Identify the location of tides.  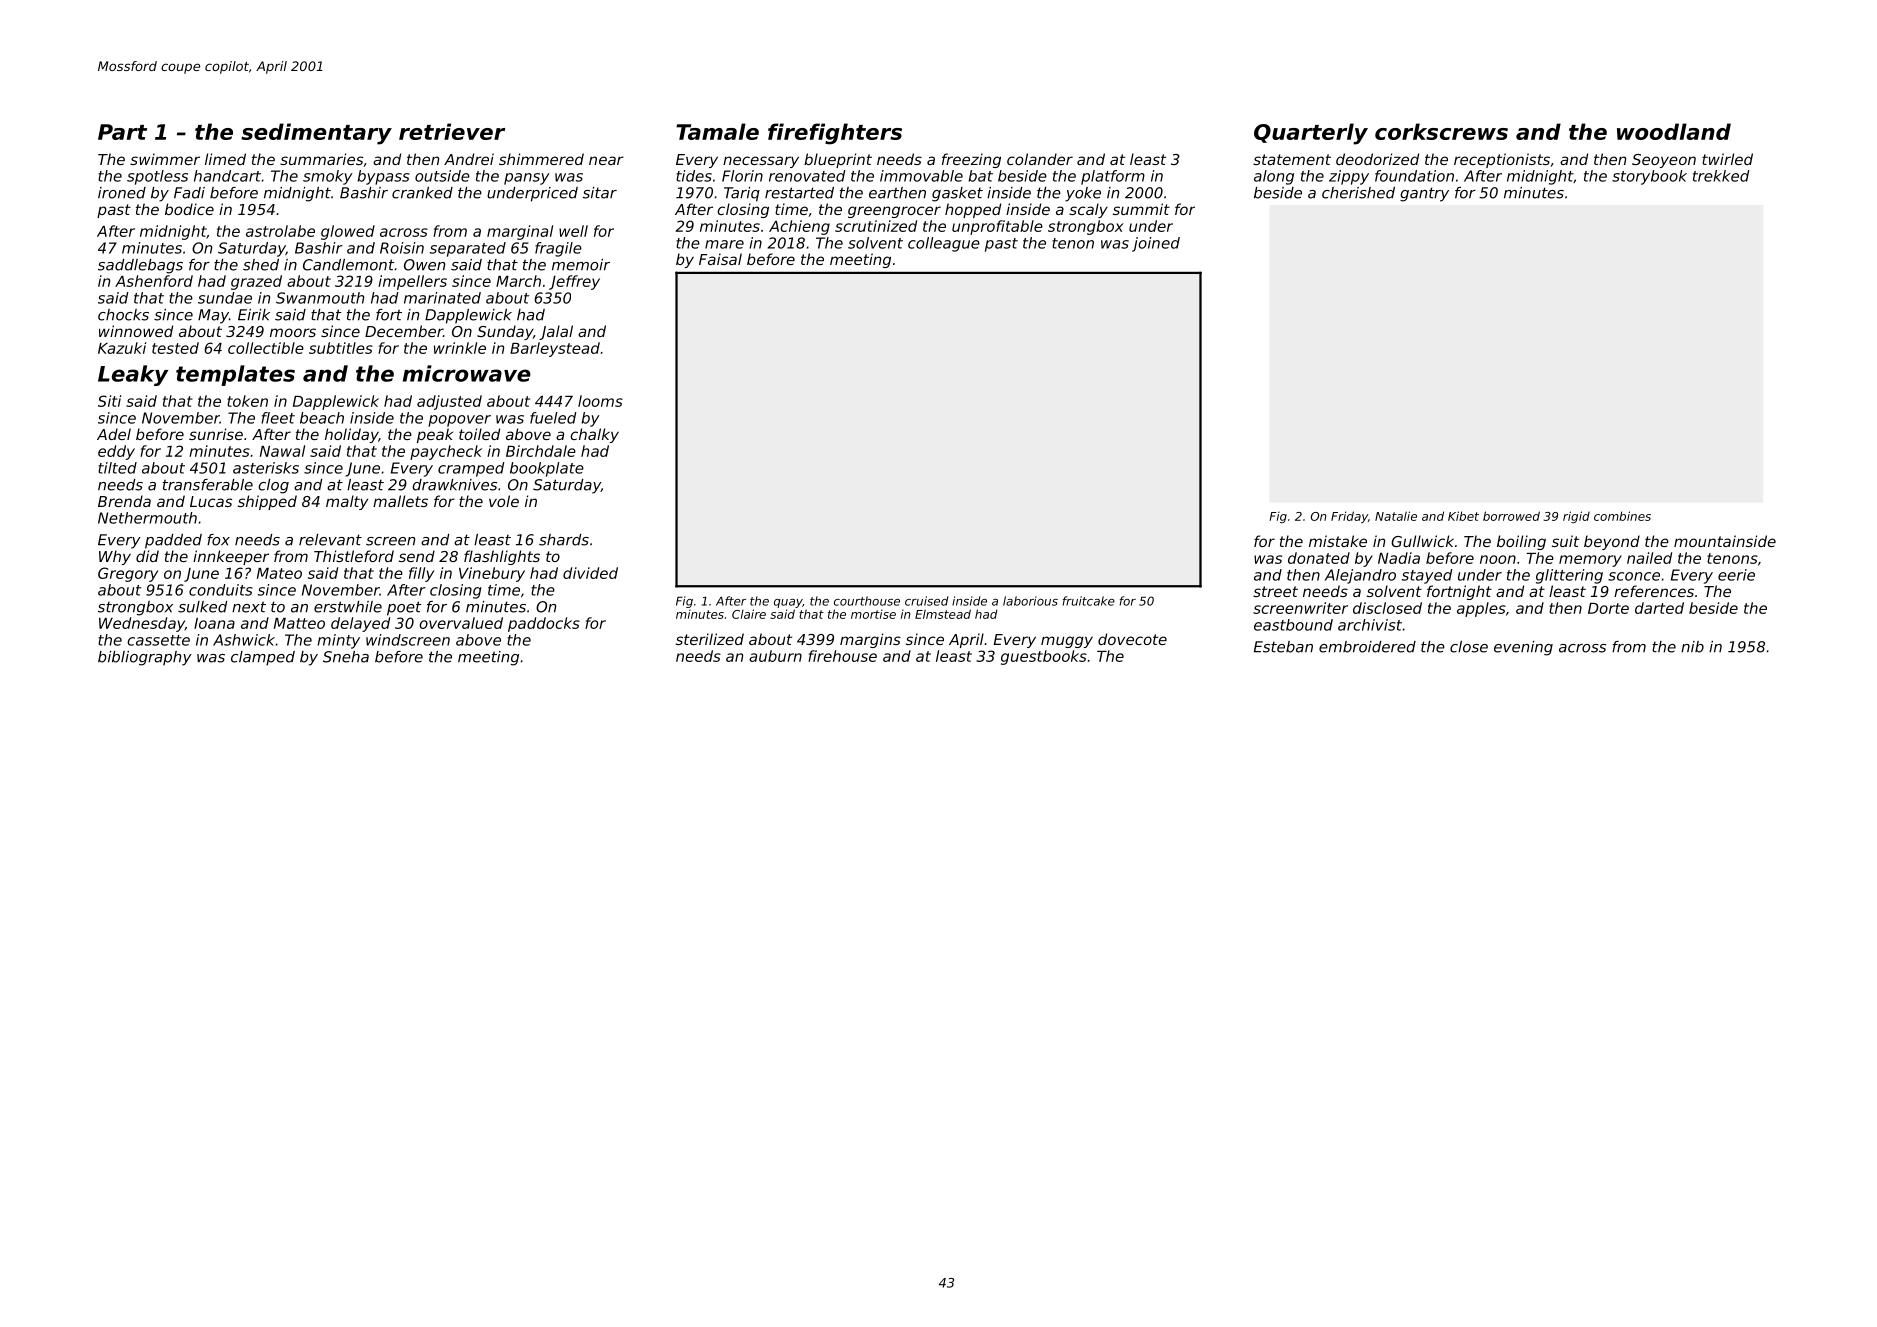
(694, 176).
